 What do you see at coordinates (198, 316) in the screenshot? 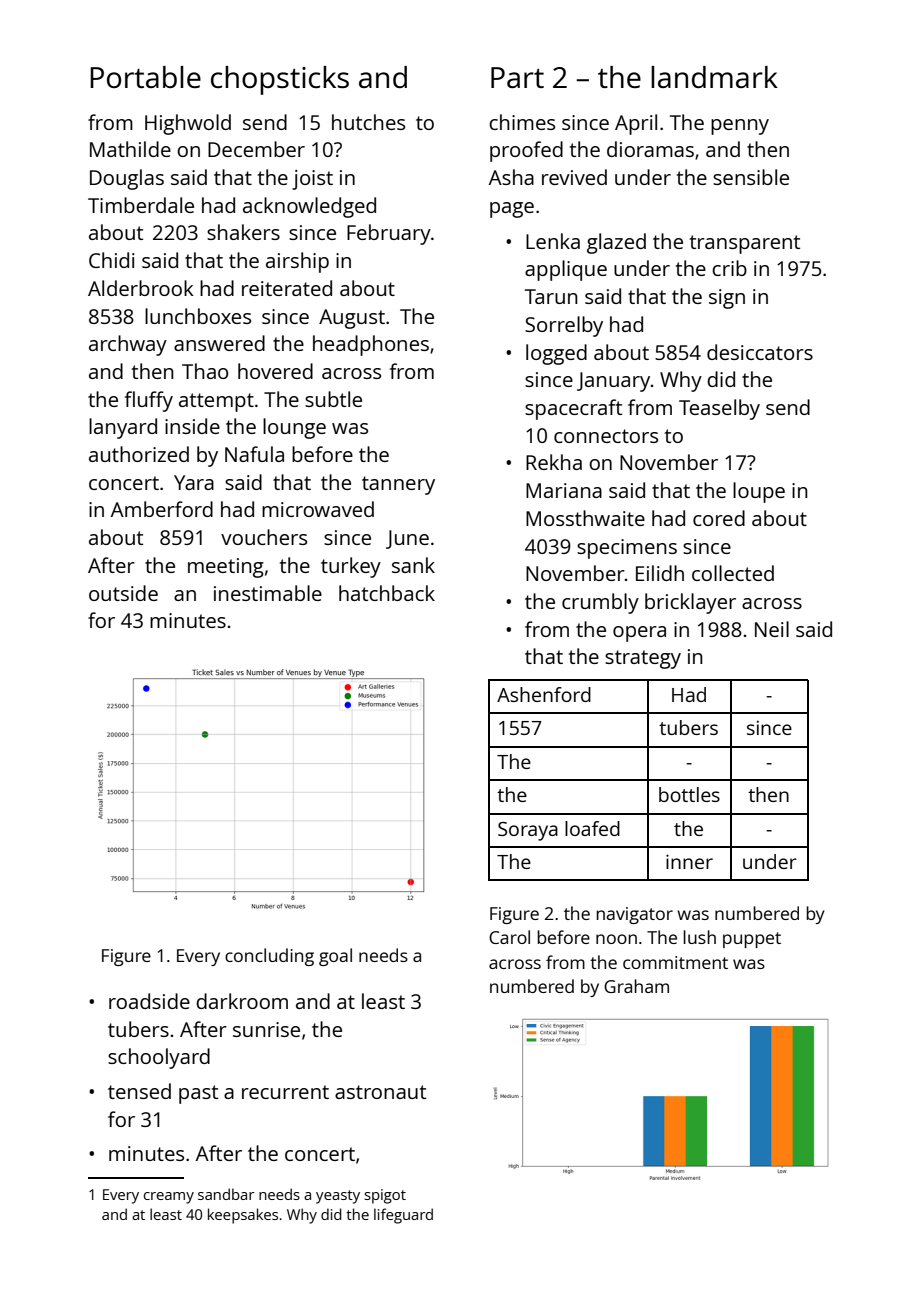
I see `lunchboxes` at bounding box center [198, 316].
